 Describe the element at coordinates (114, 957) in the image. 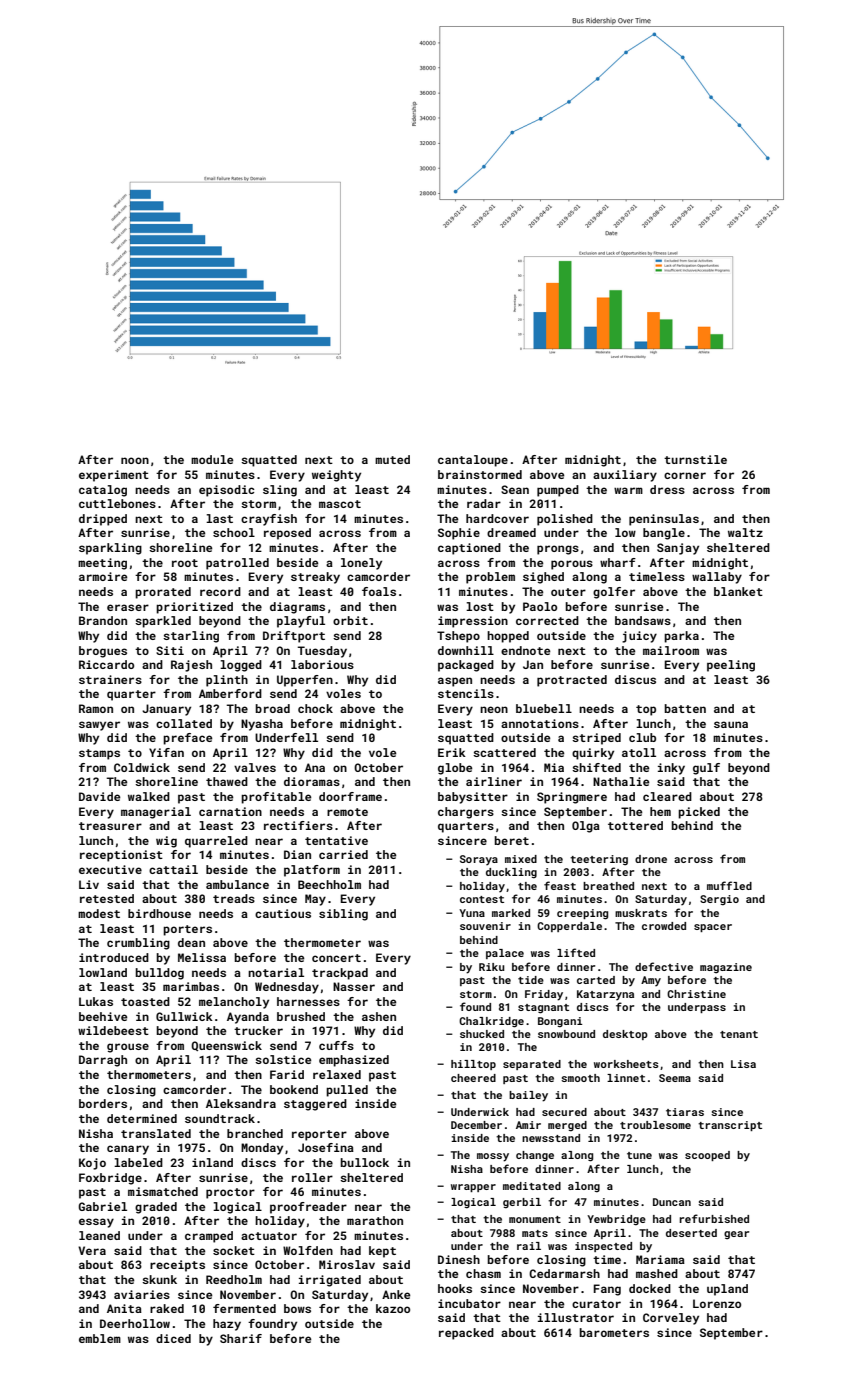

I see `introduced` at that location.
